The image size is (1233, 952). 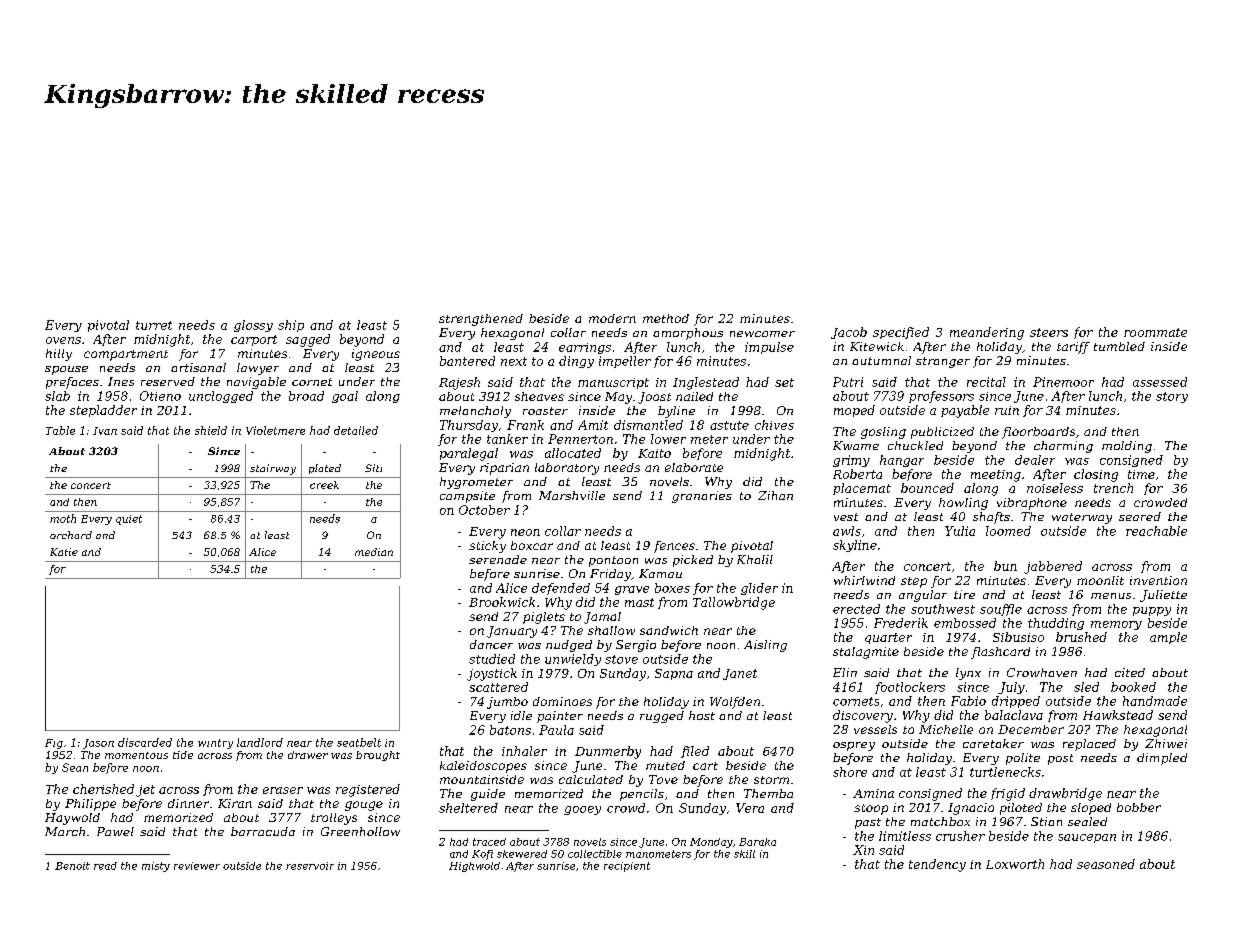 What do you see at coordinates (129, 520) in the screenshot?
I see `quiet` at bounding box center [129, 520].
